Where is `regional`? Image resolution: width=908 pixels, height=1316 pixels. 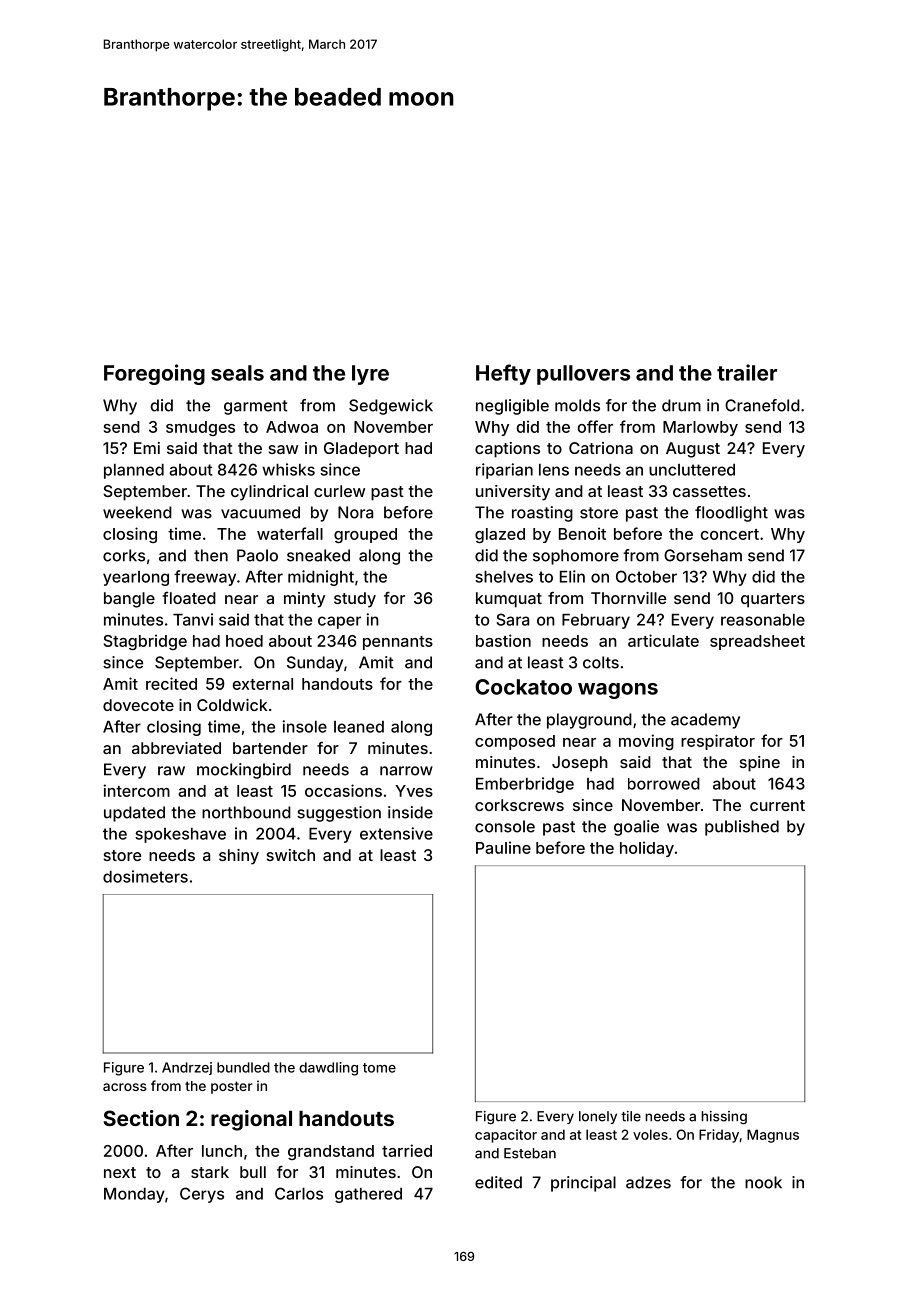 regional is located at coordinates (251, 1120).
